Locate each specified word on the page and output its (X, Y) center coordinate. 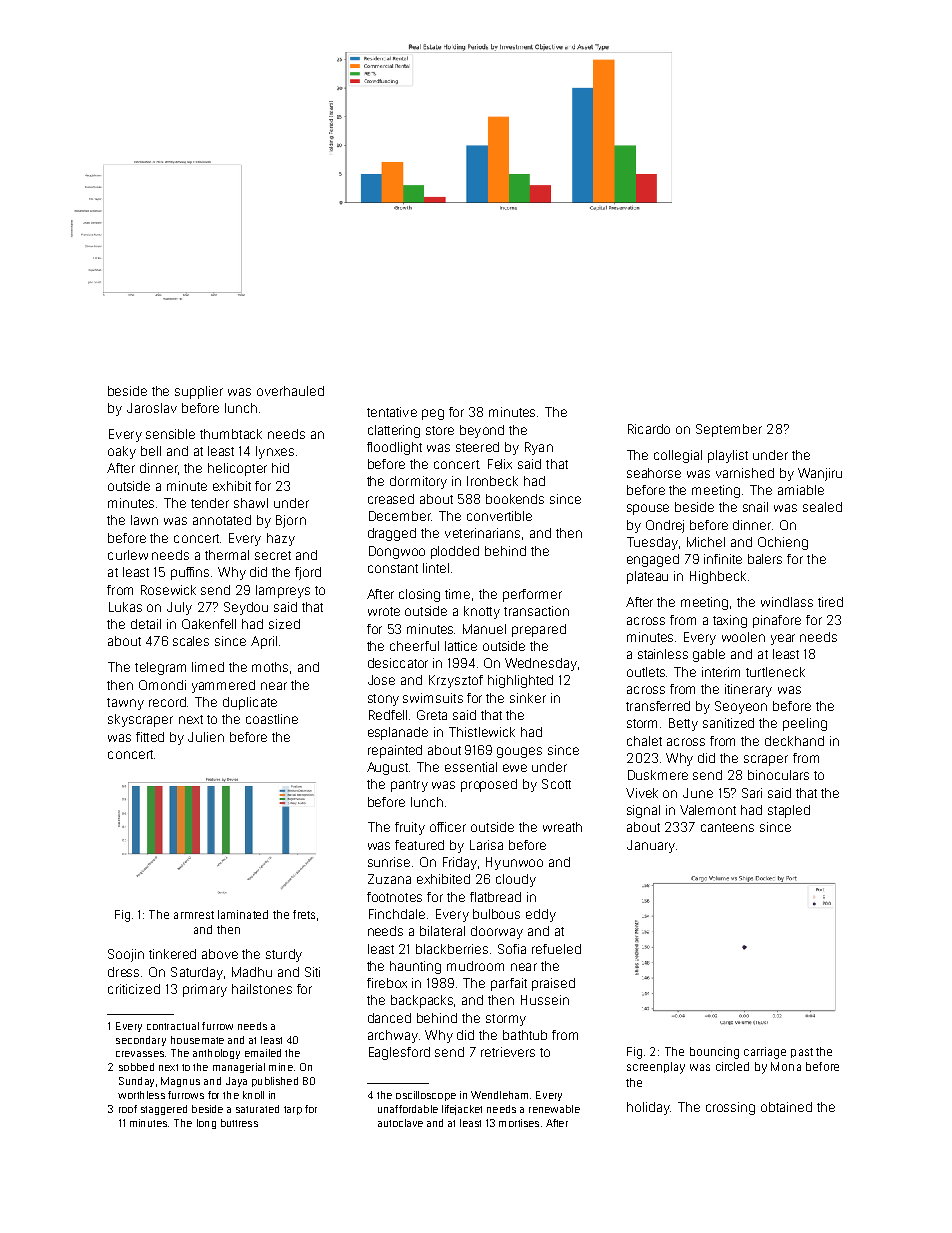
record (167, 702)
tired (830, 602)
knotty (482, 612)
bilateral (442, 931)
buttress (239, 1123)
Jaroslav (152, 408)
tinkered (172, 954)
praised (553, 984)
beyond (482, 431)
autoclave (400, 1123)
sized (284, 624)
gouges (519, 752)
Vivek (642, 793)
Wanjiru (820, 474)
